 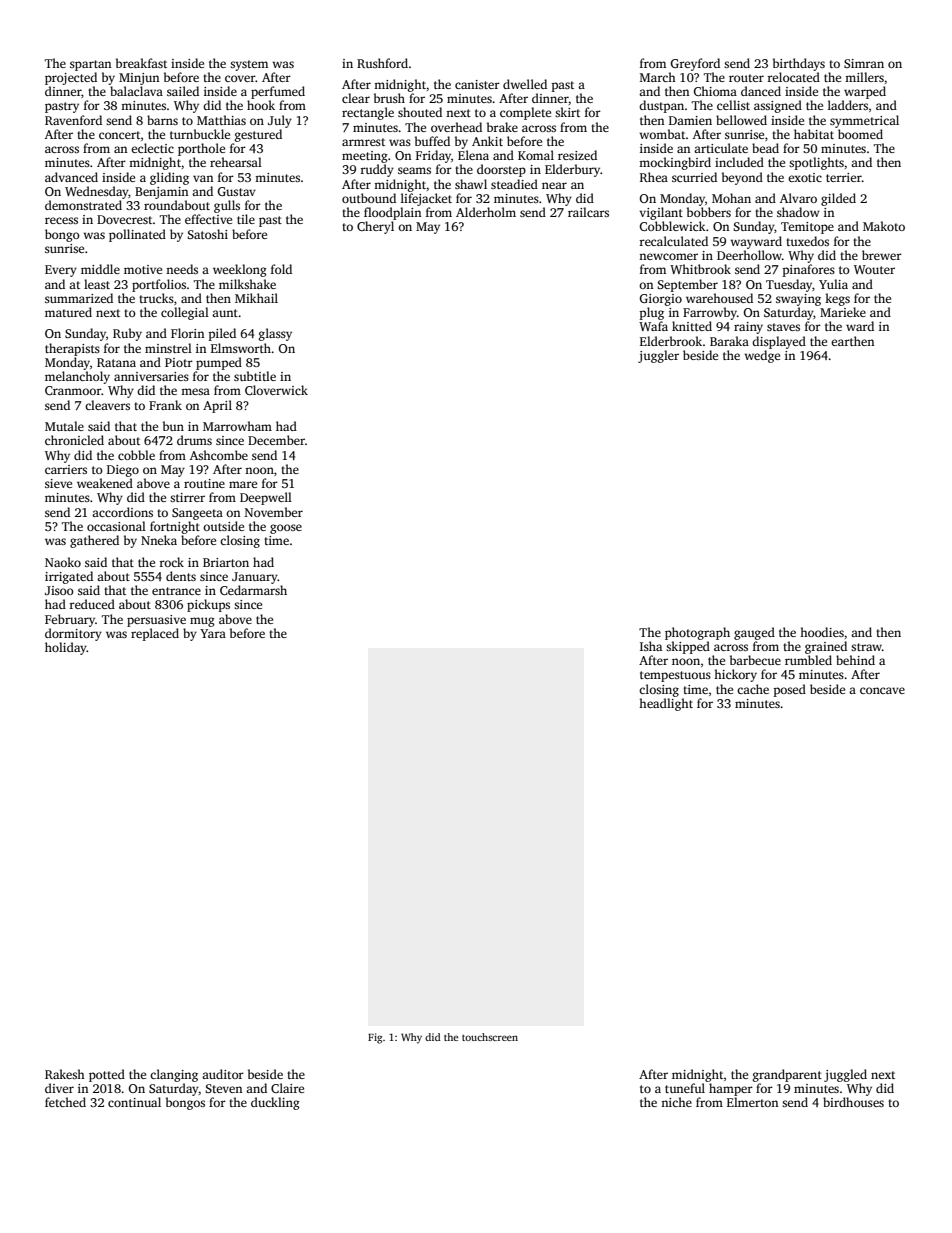 What do you see at coordinates (762, 356) in the document?
I see `wedge` at bounding box center [762, 356].
